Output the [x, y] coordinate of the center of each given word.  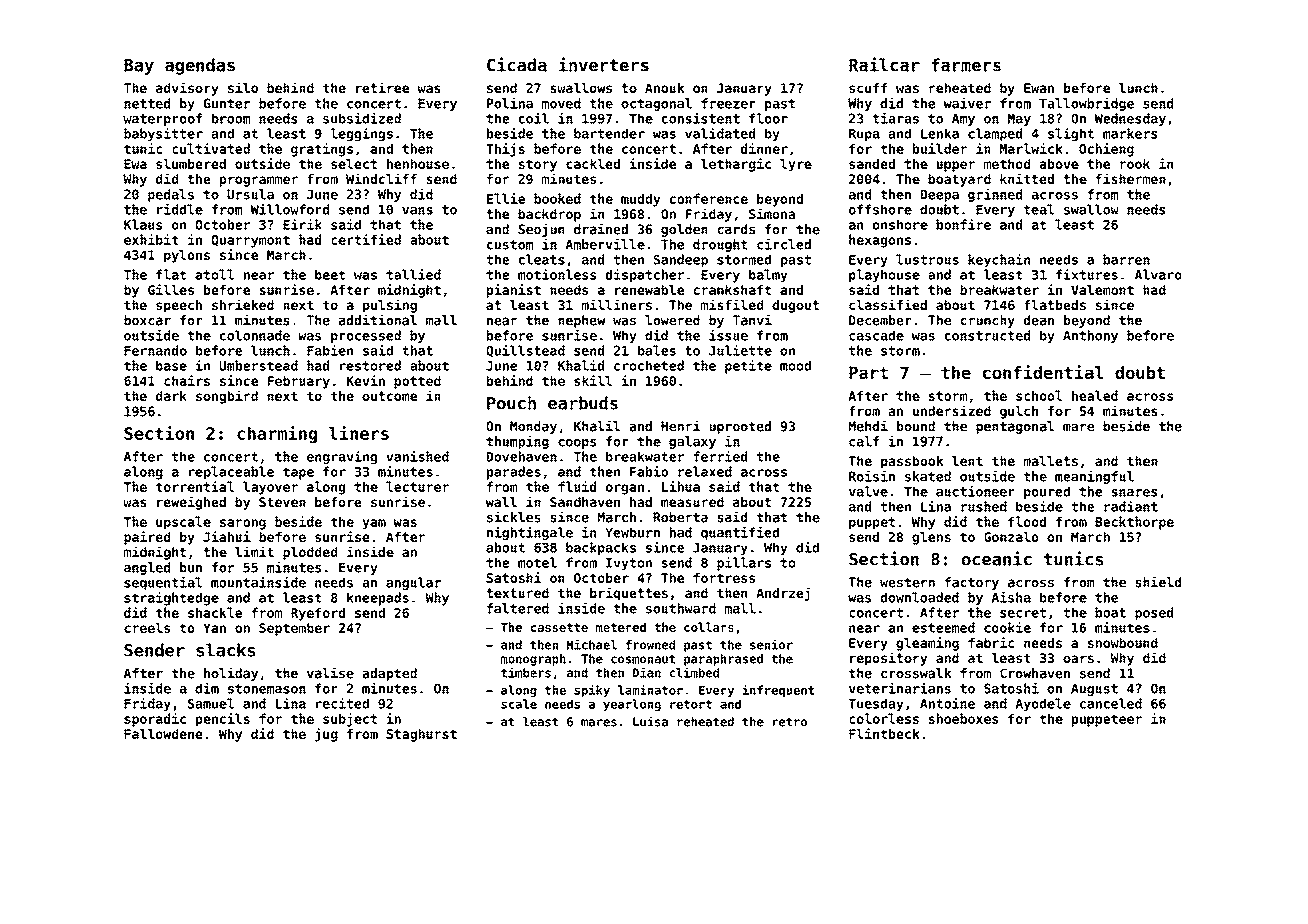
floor [768, 118]
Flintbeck [884, 733]
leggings [362, 134]
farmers [966, 65]
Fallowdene [163, 734]
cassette [559, 627]
